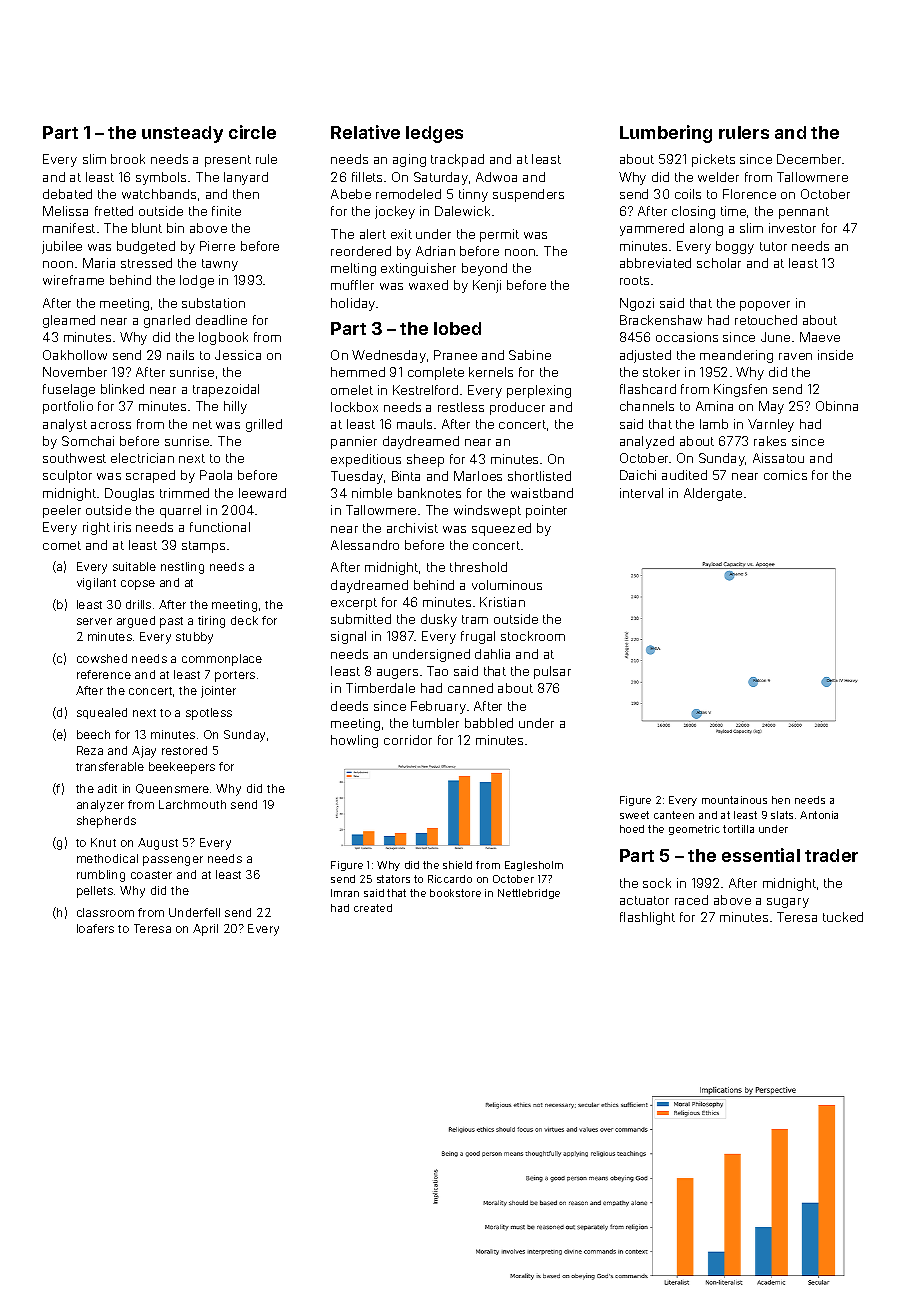 This screenshot has width=908, height=1316. What do you see at coordinates (62, 247) in the screenshot?
I see `jubilee` at bounding box center [62, 247].
